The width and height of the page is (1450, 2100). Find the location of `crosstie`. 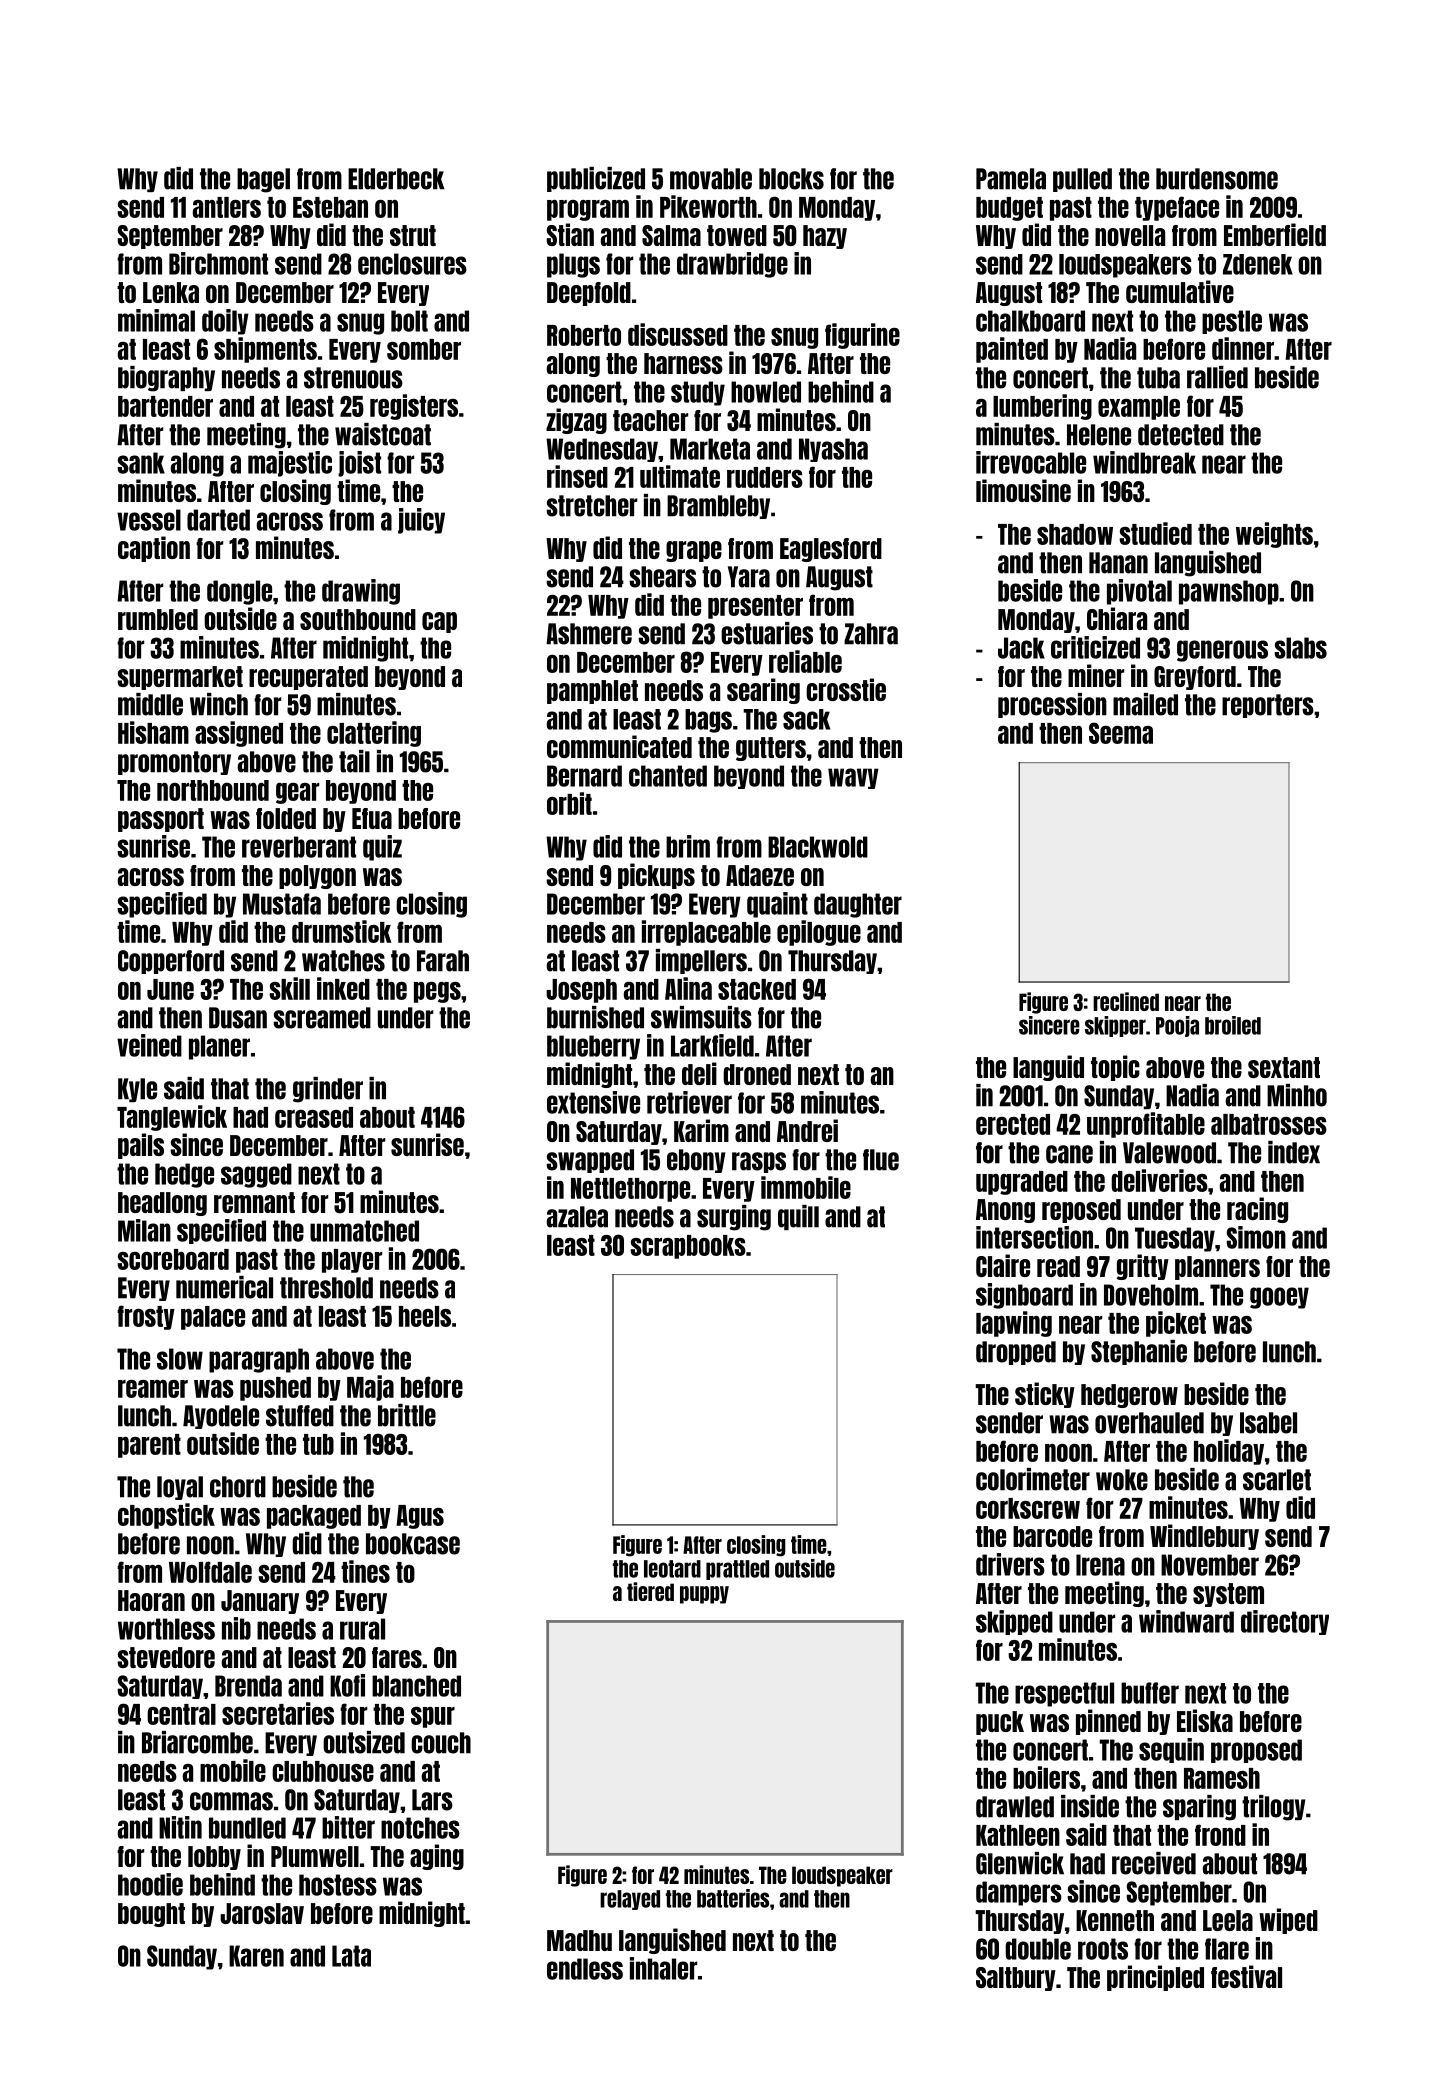

crosstie is located at coordinates (846, 689).
